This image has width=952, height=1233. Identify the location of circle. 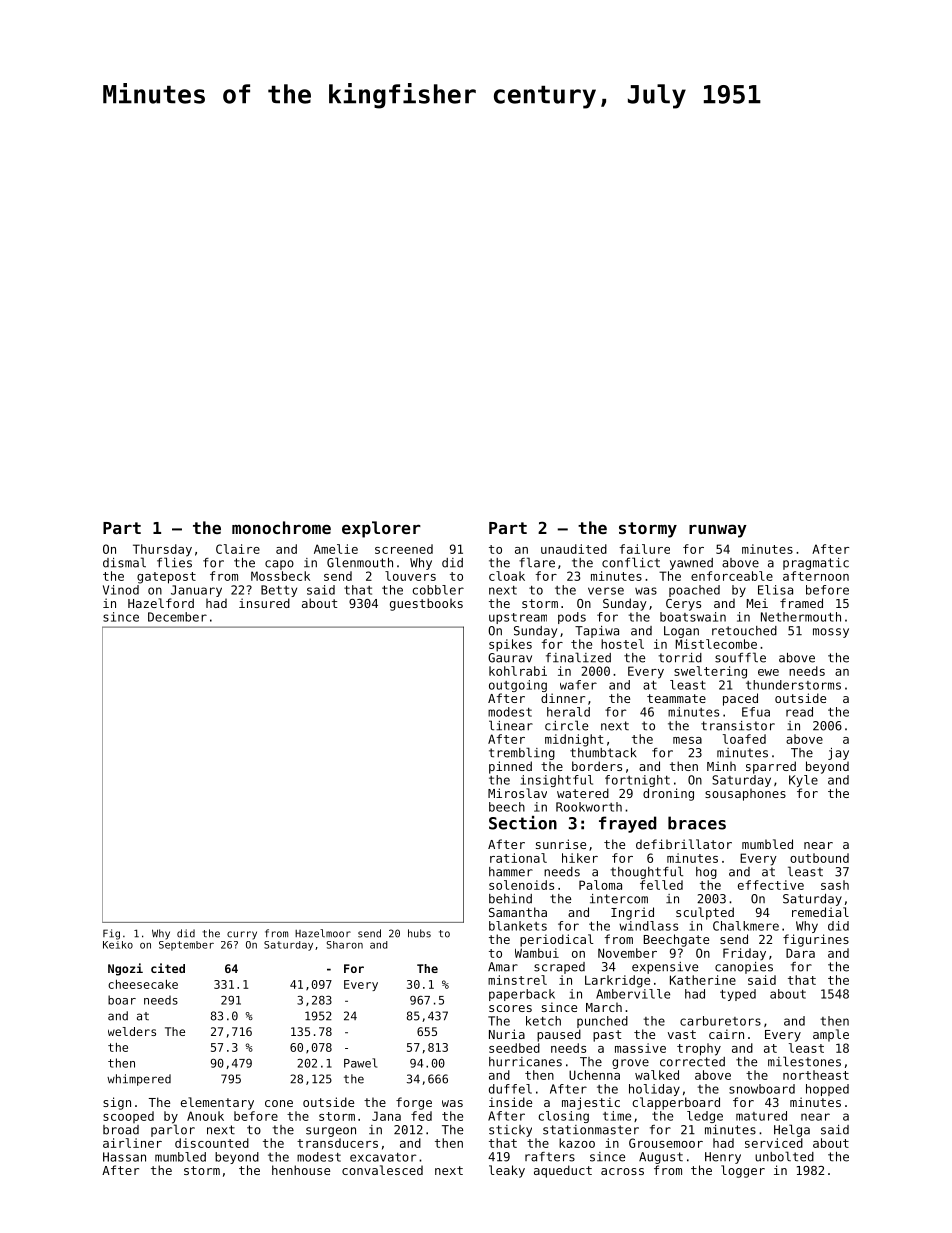
(566, 725).
